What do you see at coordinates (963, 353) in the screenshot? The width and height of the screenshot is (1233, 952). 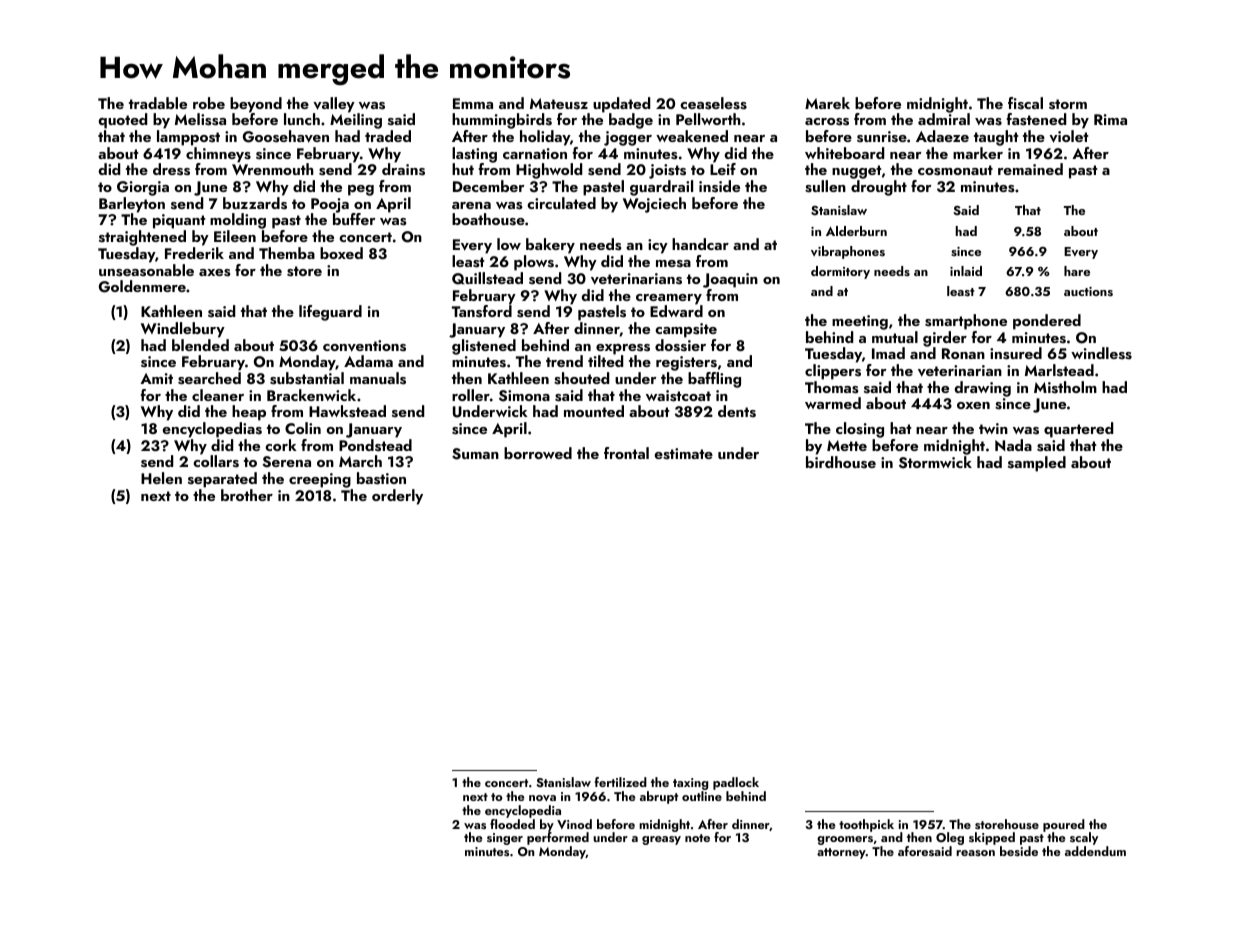 I see `Ronan` at bounding box center [963, 353].
